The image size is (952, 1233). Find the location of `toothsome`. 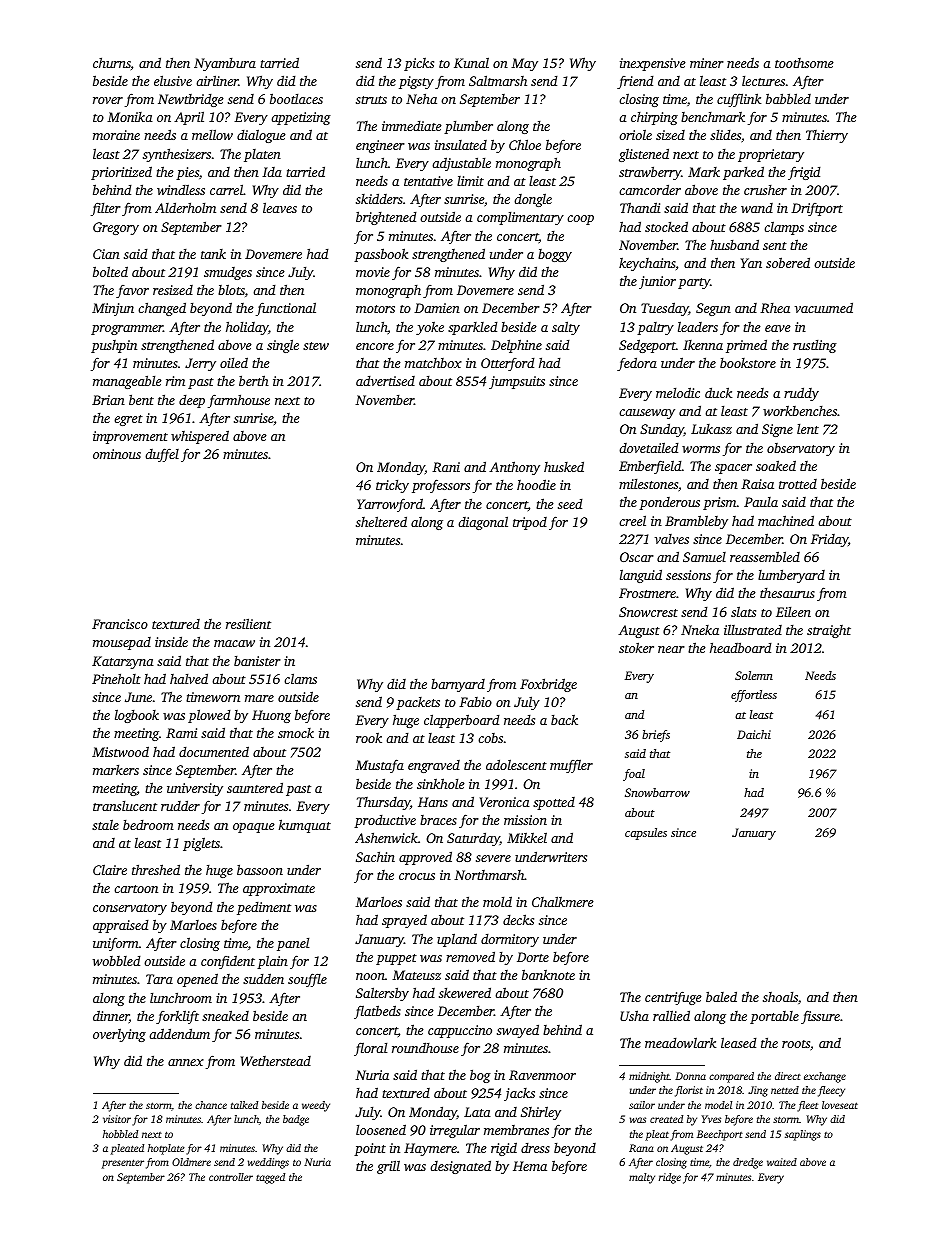

toothsome is located at coordinates (804, 63).
